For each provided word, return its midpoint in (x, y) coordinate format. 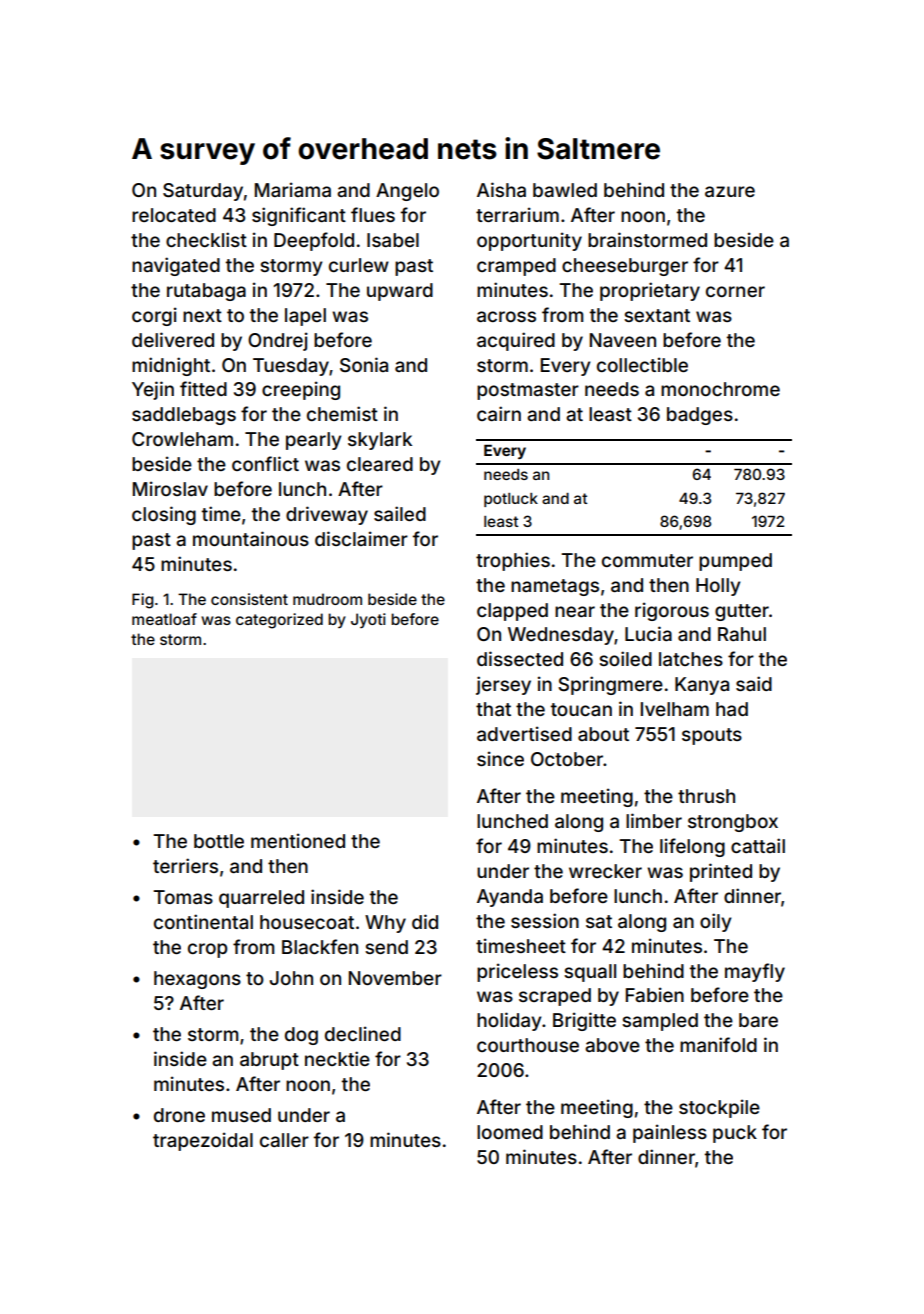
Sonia (364, 364)
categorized (279, 621)
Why (385, 924)
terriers (185, 865)
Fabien (655, 994)
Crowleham (182, 439)
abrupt (269, 1061)
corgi (154, 316)
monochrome (720, 389)
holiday (509, 1021)
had (732, 709)
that (493, 709)
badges (700, 416)
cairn (499, 413)
